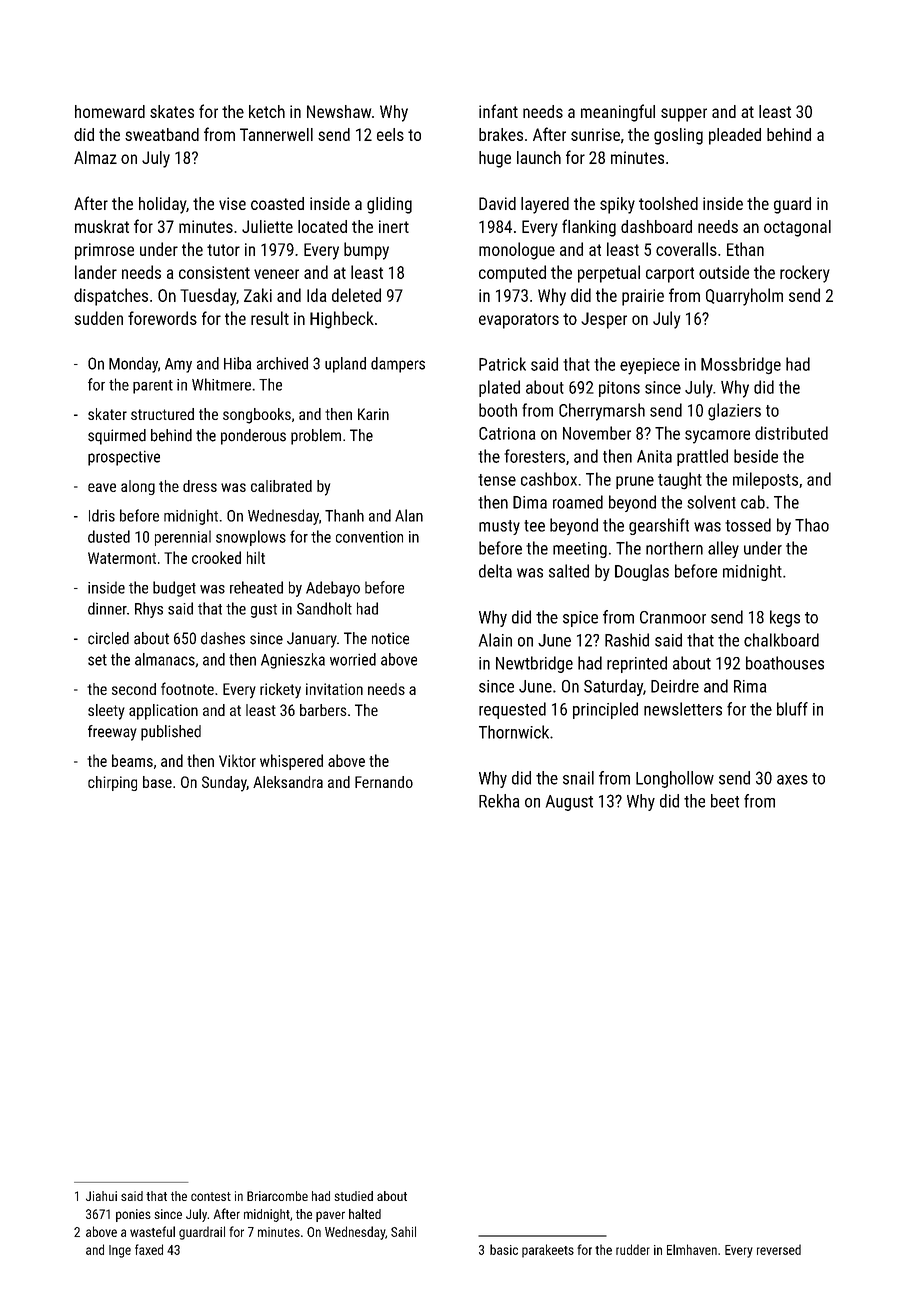 Image resolution: width=908 pixels, height=1316 pixels. What do you see at coordinates (498, 111) in the screenshot?
I see `infant` at bounding box center [498, 111].
